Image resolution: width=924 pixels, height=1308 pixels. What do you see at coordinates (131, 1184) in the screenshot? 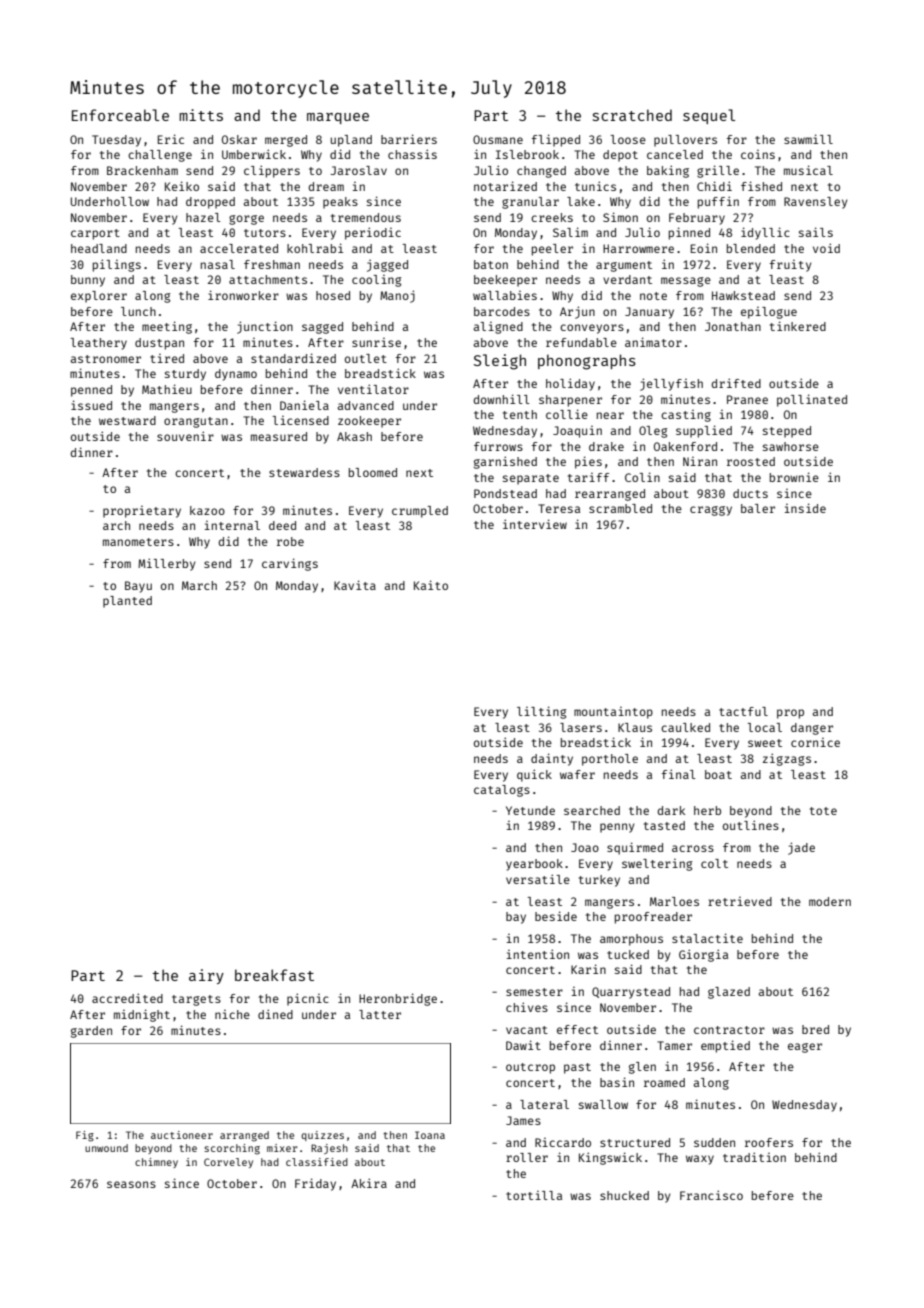
I see `seasons` at bounding box center [131, 1184].
